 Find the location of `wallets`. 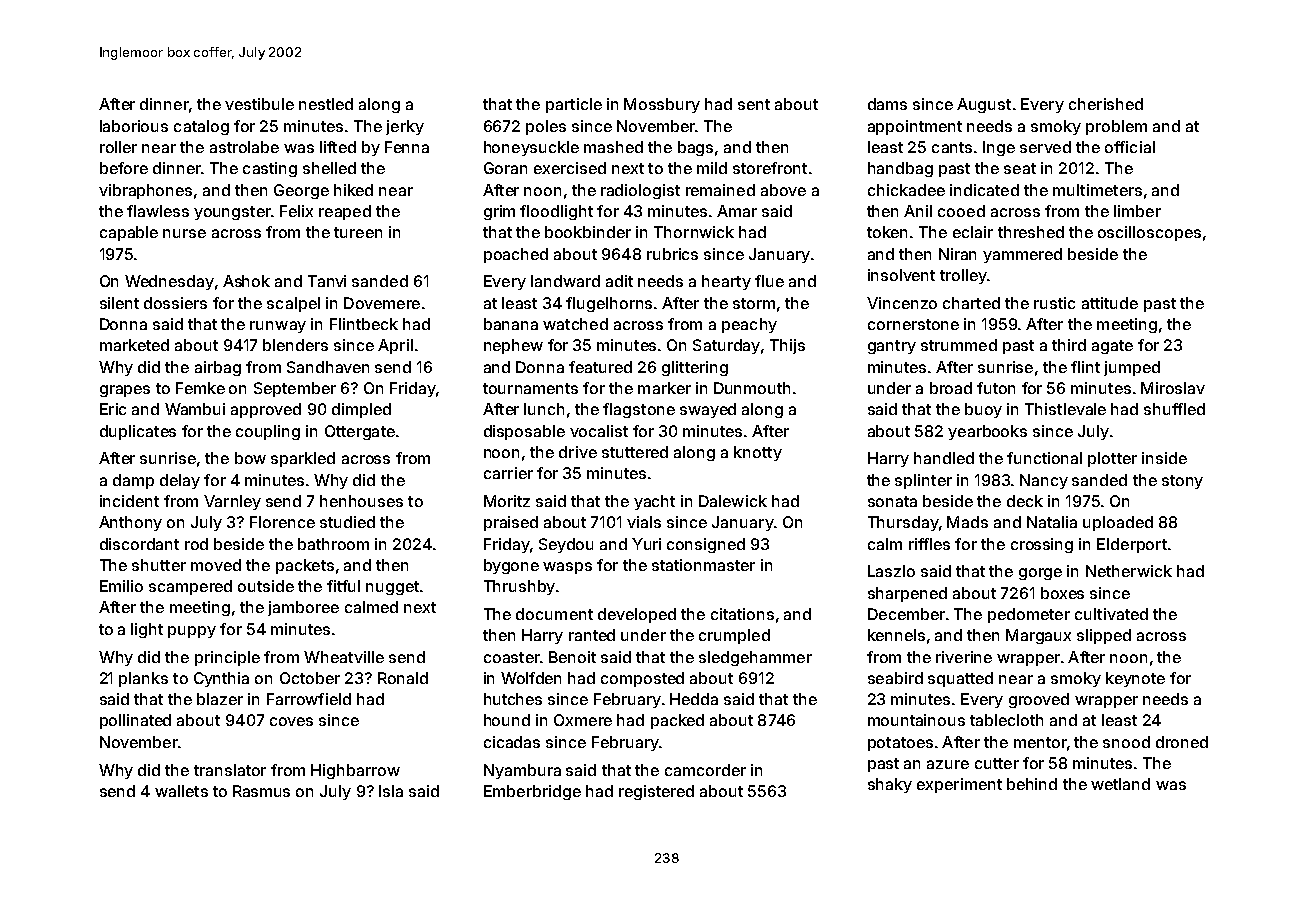

wallets is located at coordinates (181, 791).
